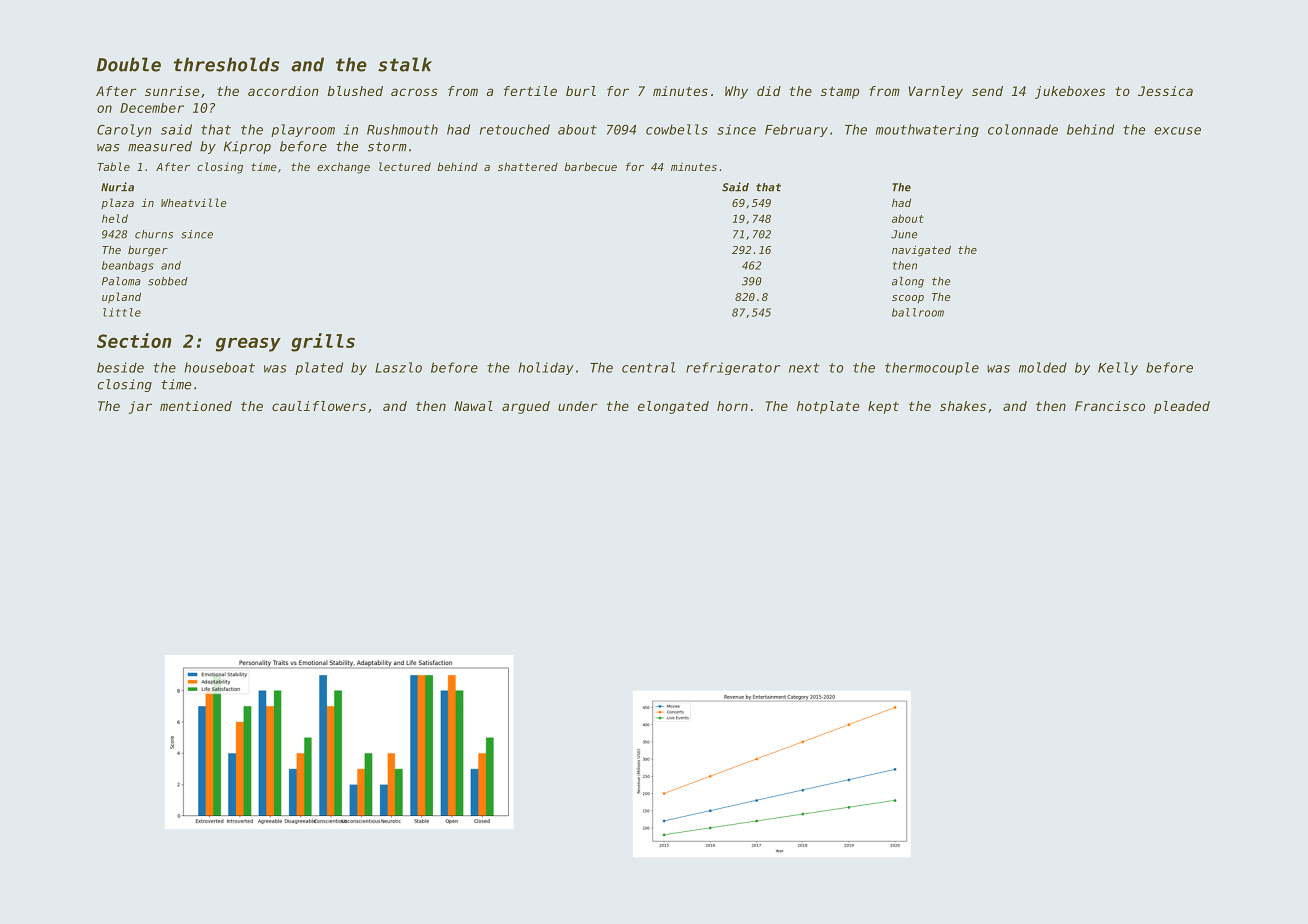 This screenshot has height=924, width=1308. What do you see at coordinates (908, 282) in the screenshot?
I see `along` at bounding box center [908, 282].
